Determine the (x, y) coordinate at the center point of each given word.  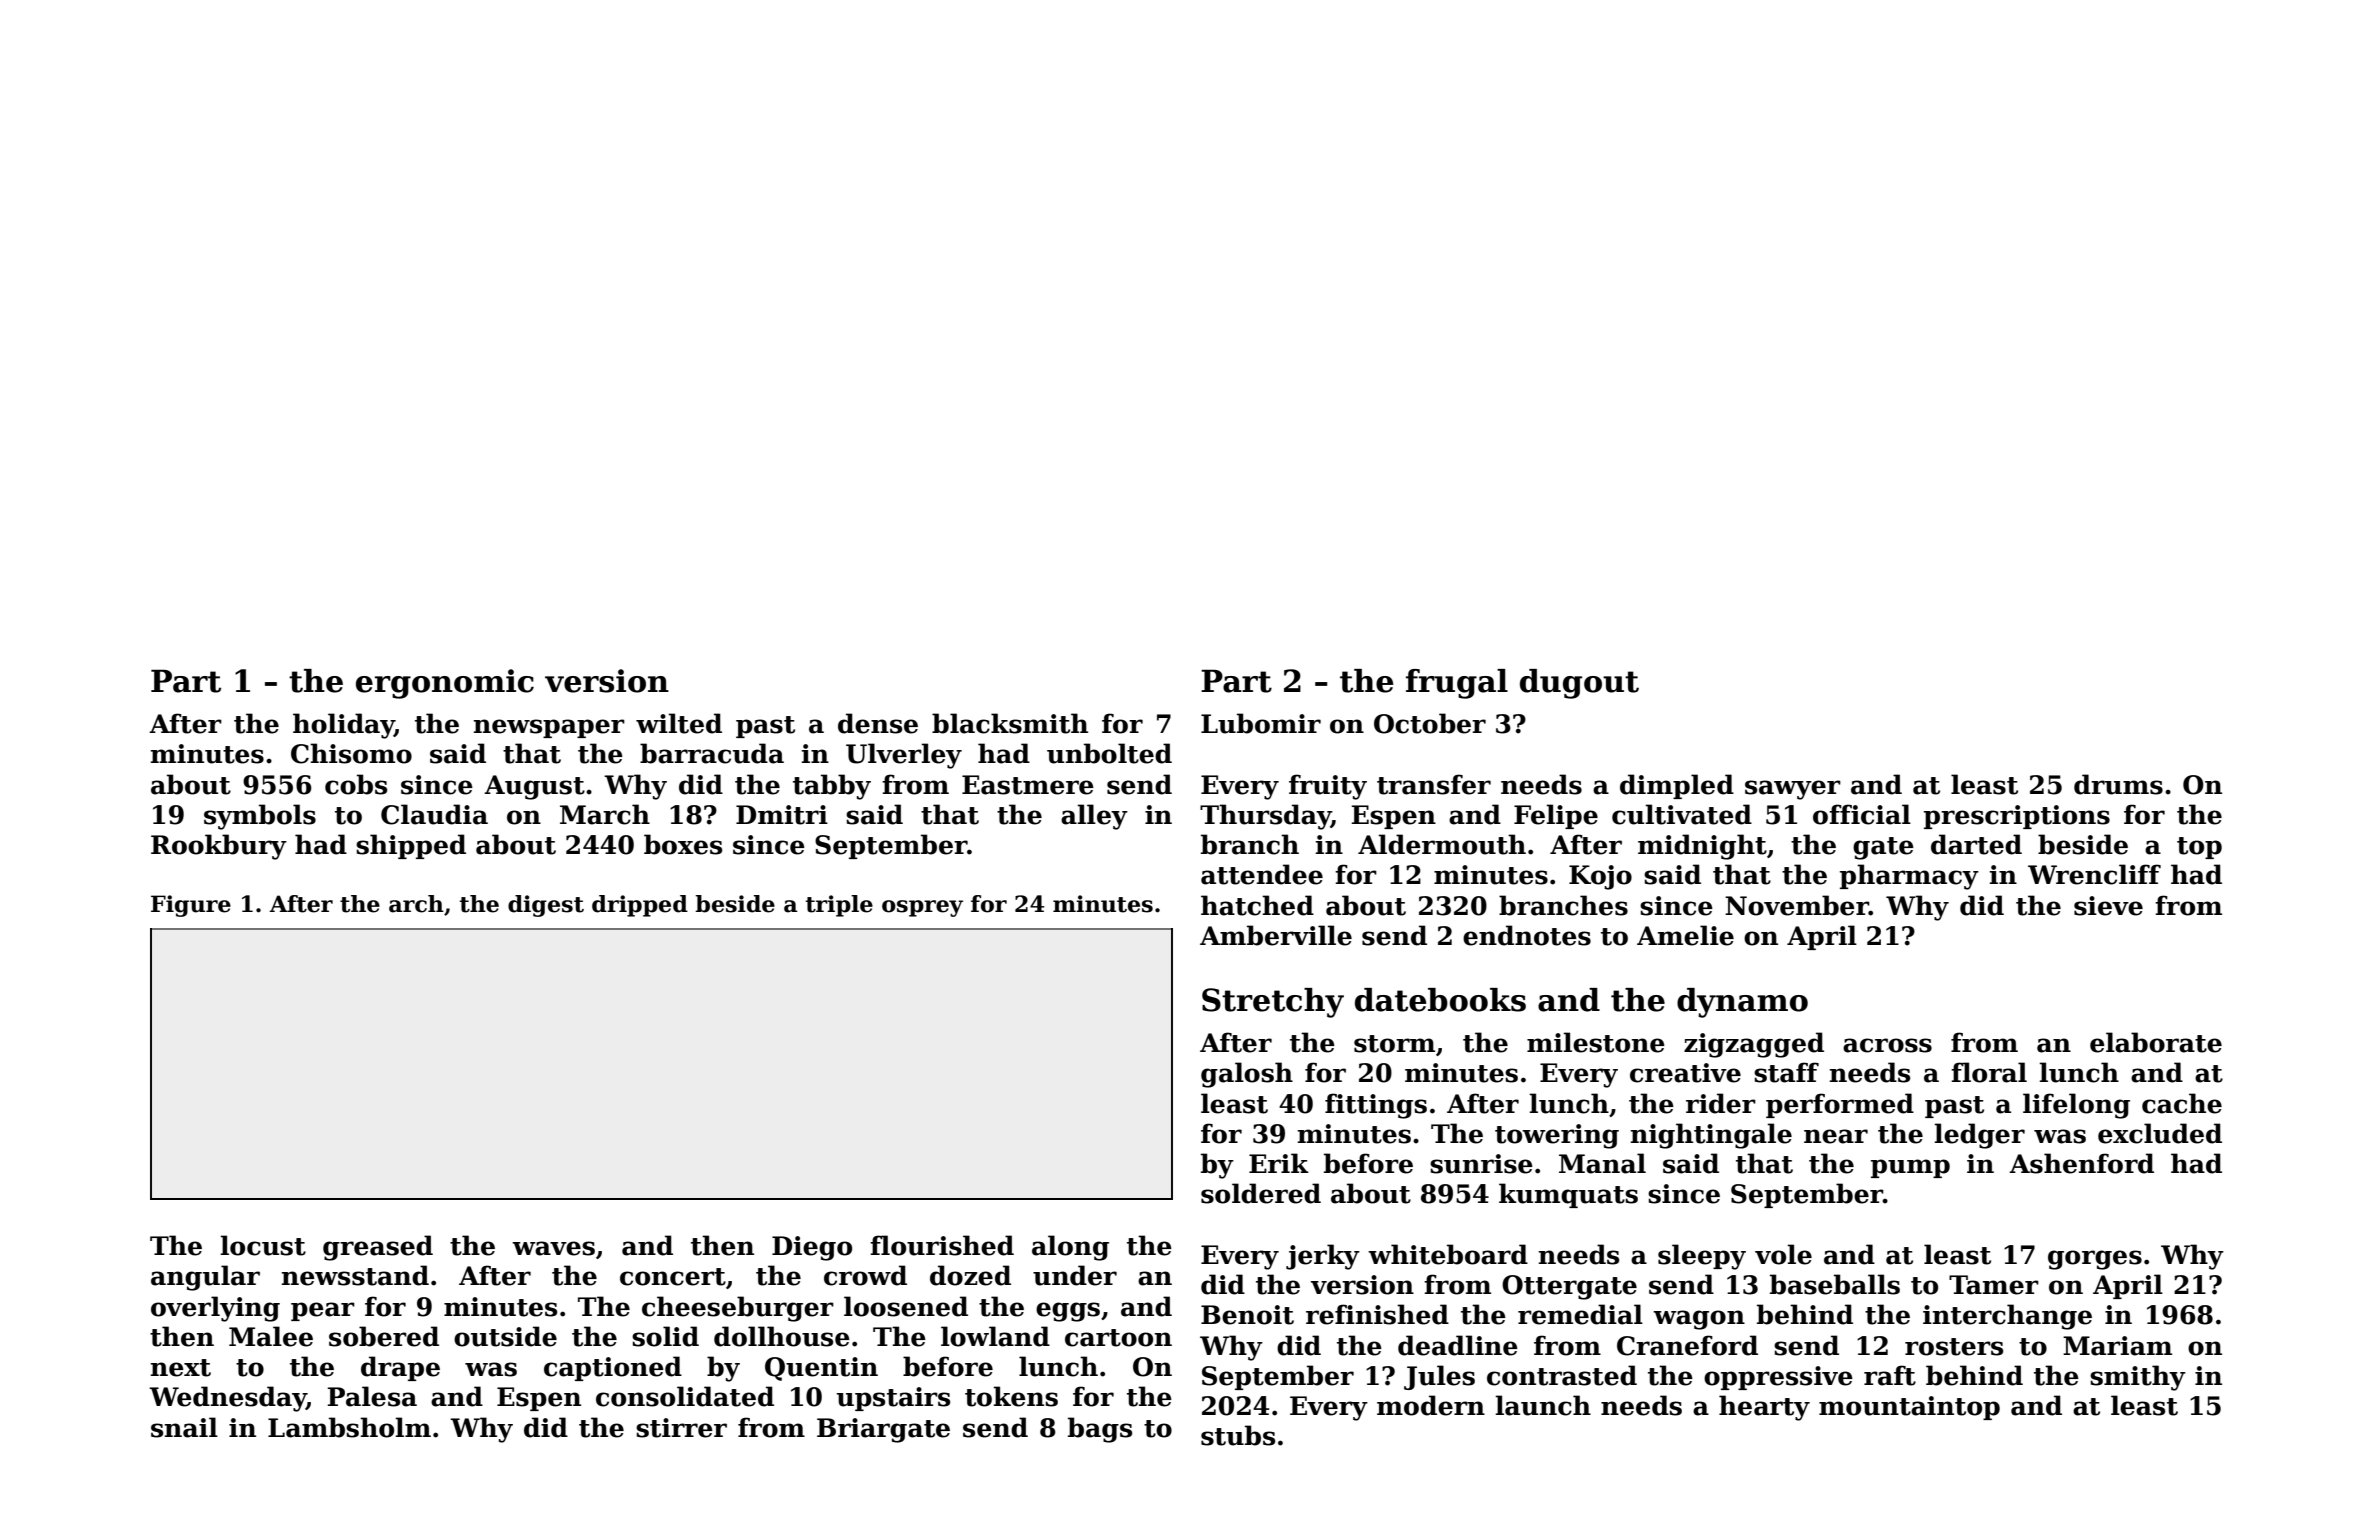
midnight (1702, 847)
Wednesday (227, 1399)
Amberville (1276, 935)
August (534, 787)
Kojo (1600, 877)
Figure (191, 906)
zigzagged (1754, 1045)
